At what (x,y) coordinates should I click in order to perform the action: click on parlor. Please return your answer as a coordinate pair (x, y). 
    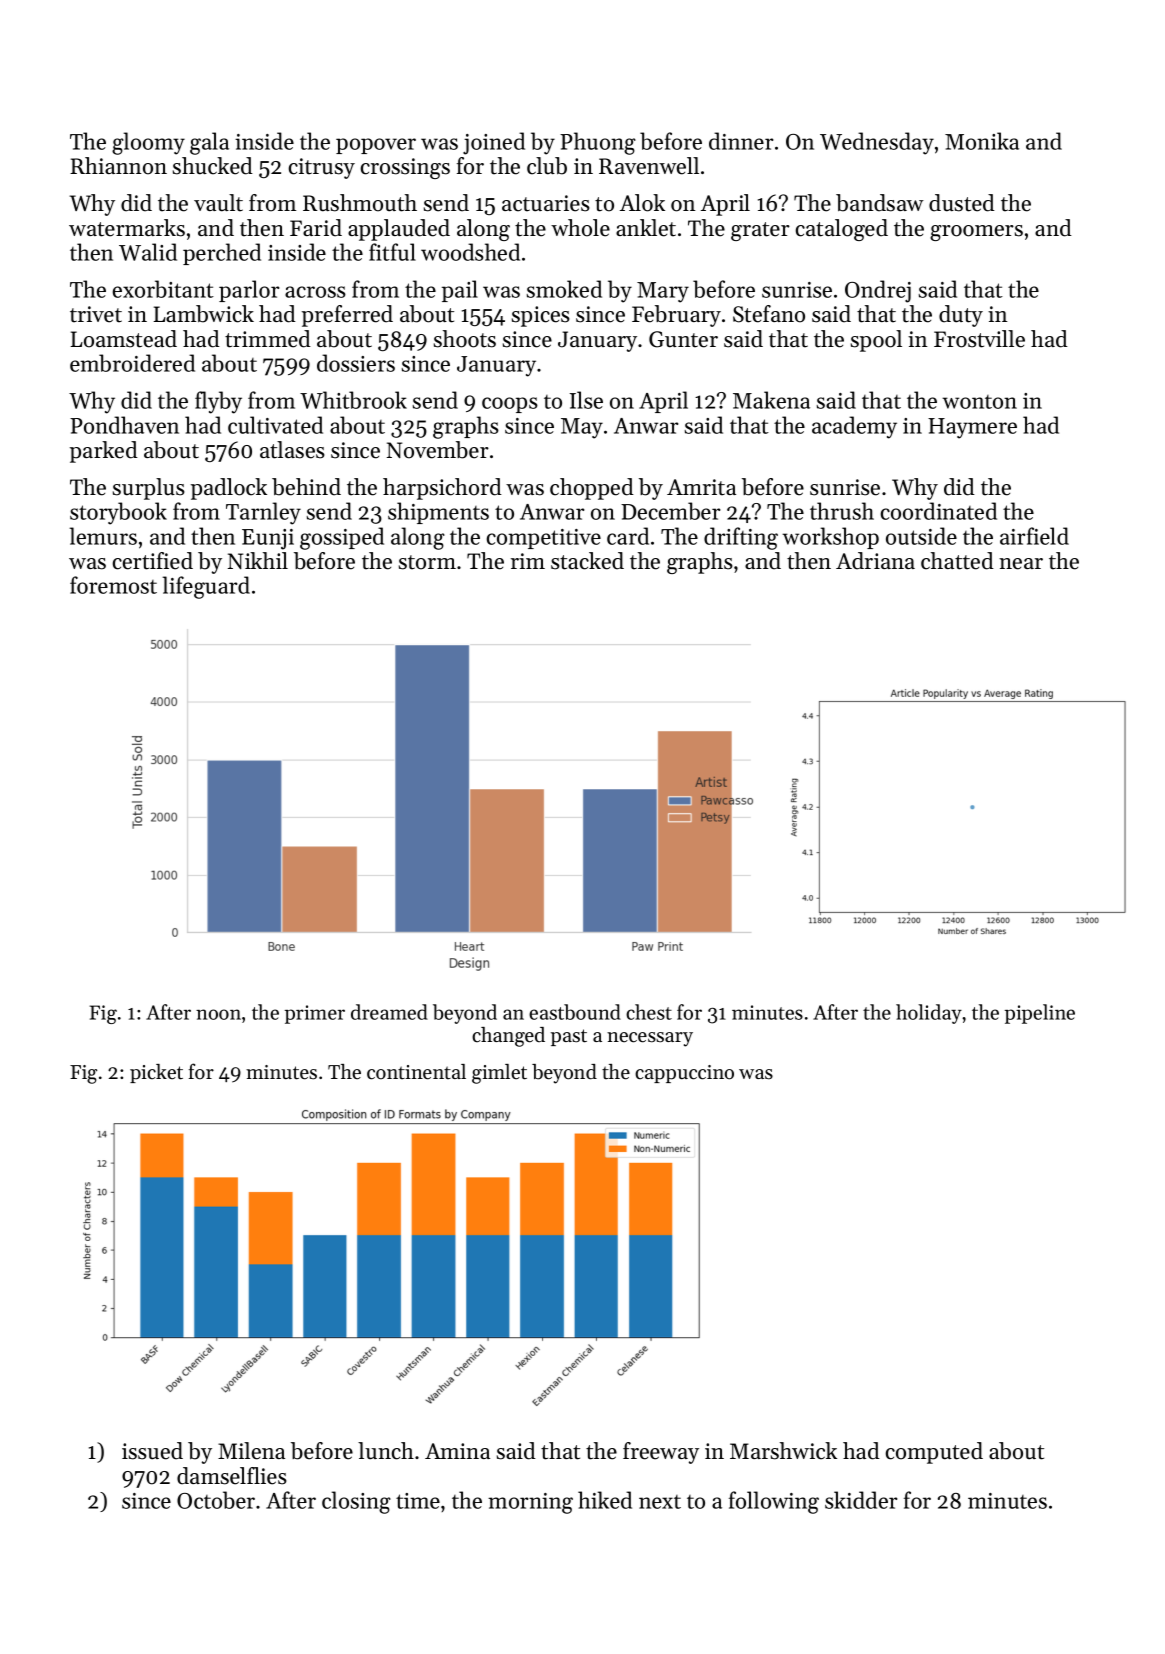
    Looking at the image, I should click on (249, 291).
